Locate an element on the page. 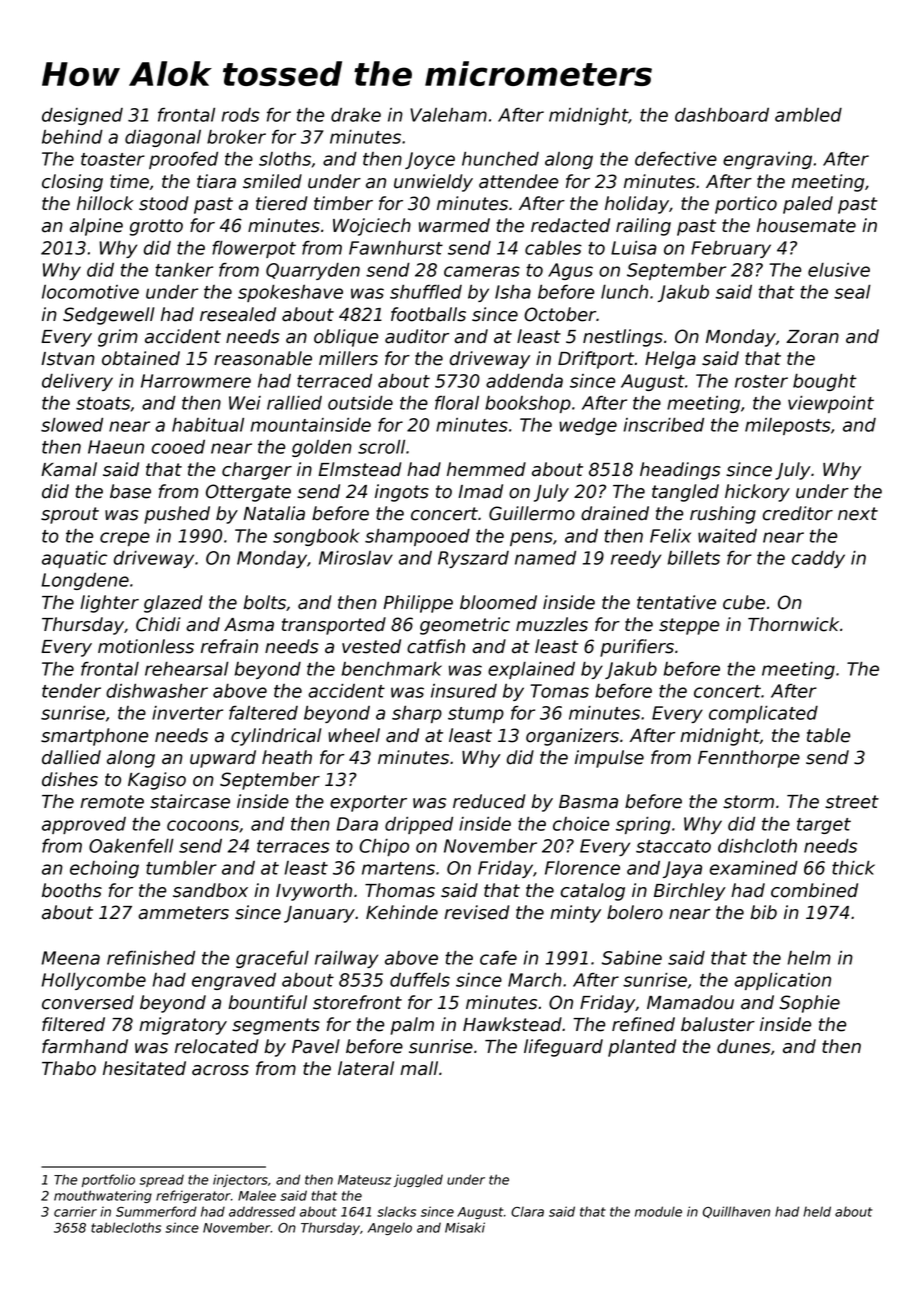 This document has width=924, height=1308. closing is located at coordinates (72, 183).
